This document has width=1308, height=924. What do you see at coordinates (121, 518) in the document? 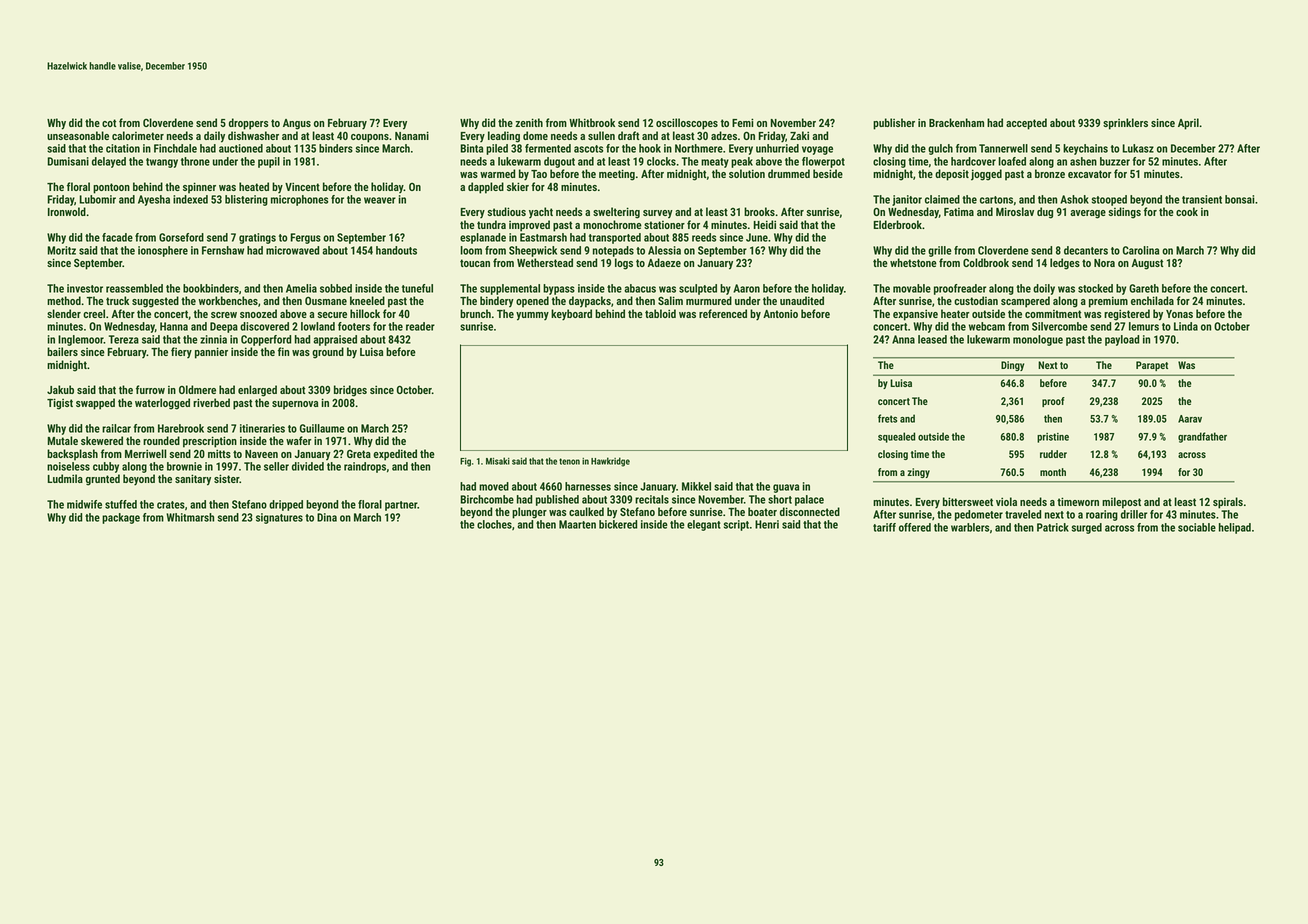
I see `package` at bounding box center [121, 518].
